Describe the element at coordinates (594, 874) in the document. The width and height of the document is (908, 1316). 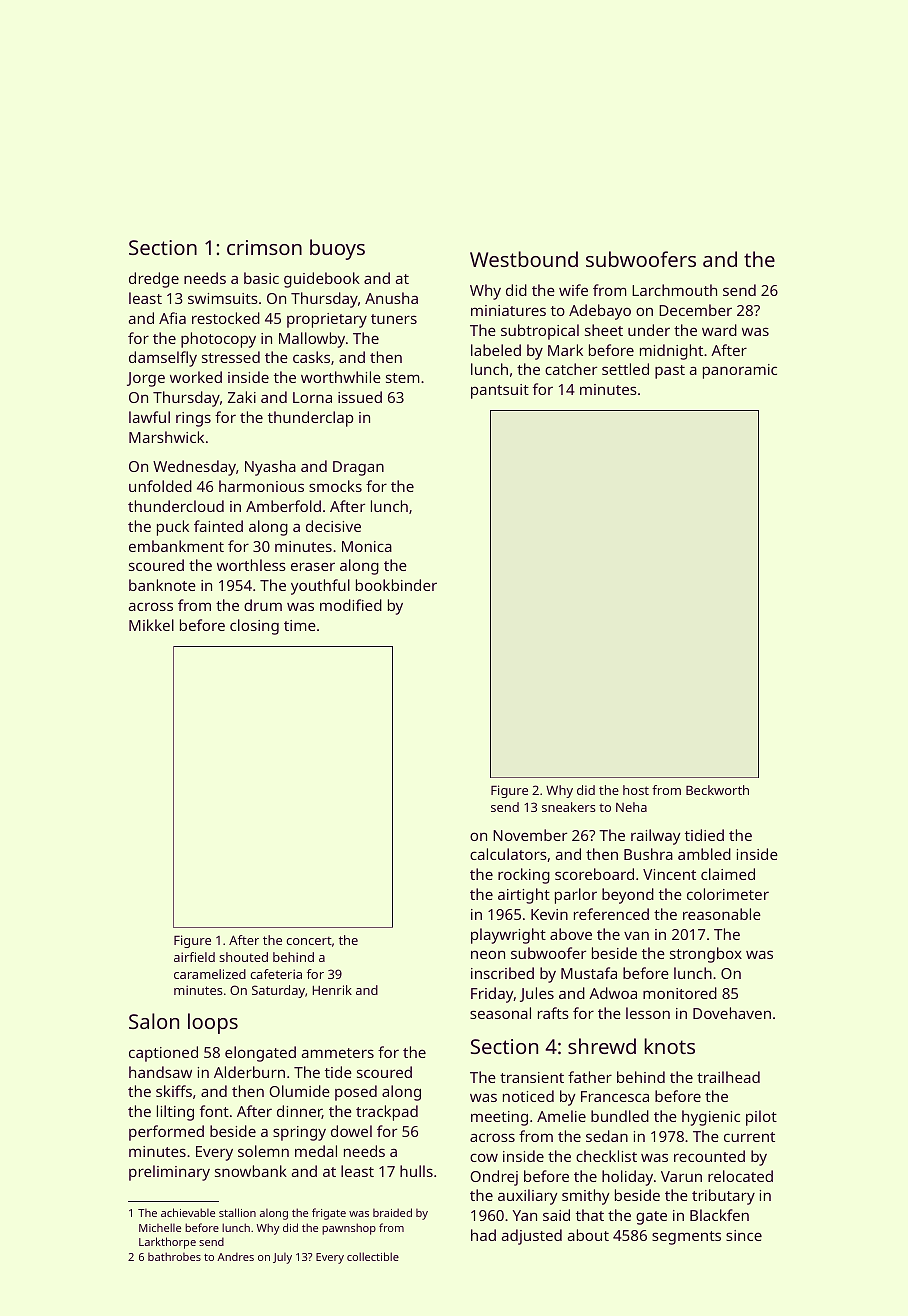
I see `scoreboard` at that location.
